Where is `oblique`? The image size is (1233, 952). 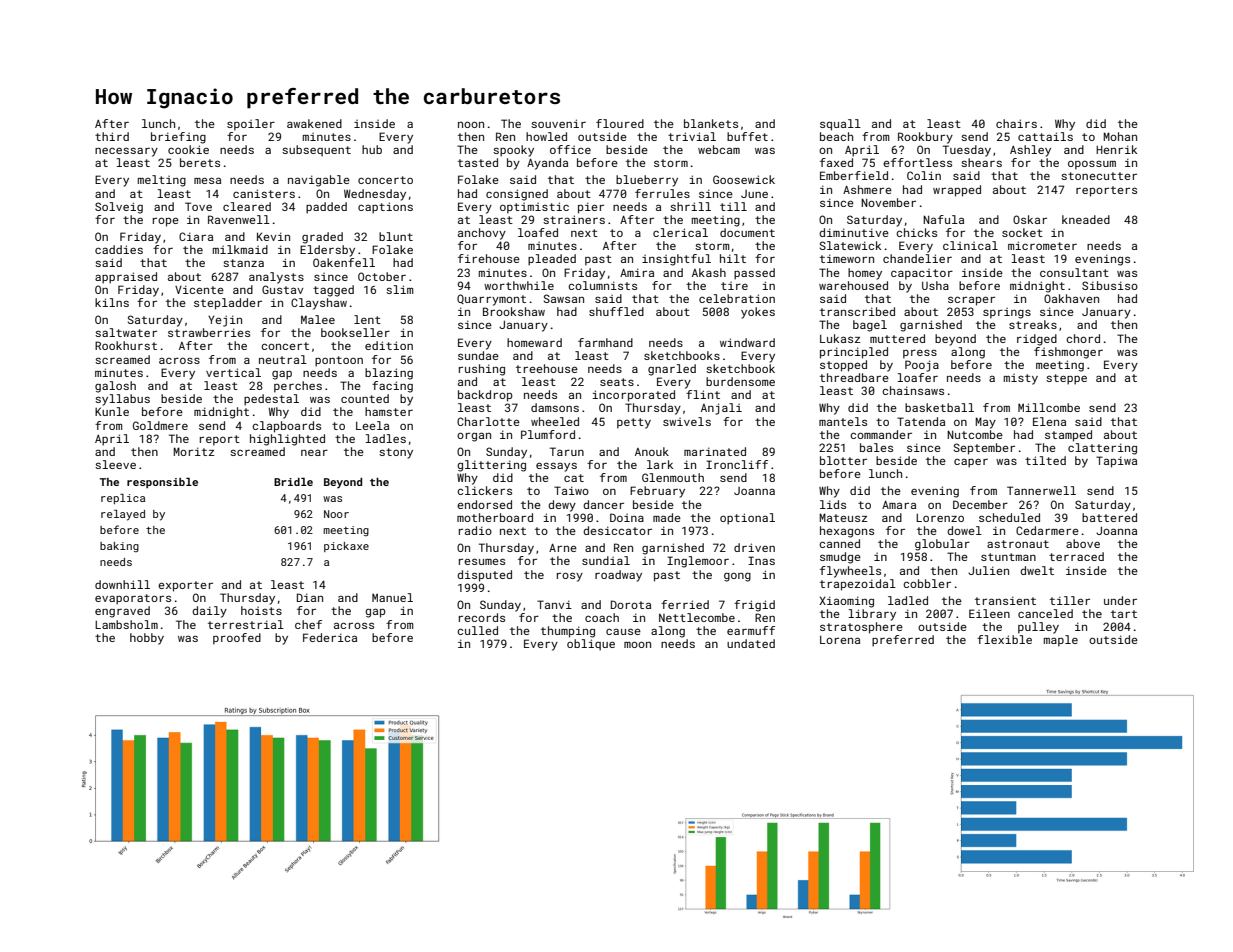
oblique is located at coordinates (591, 645).
